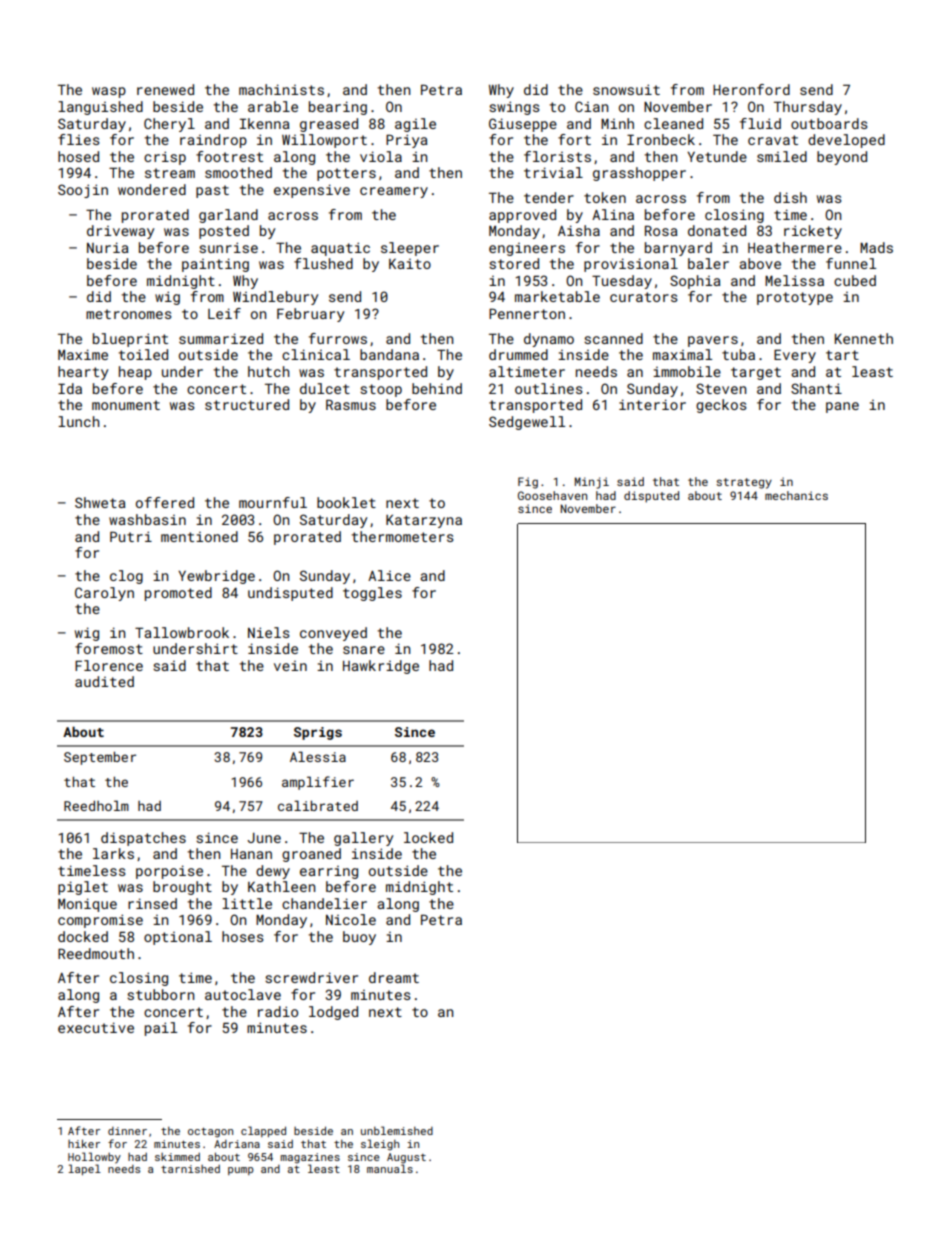  What do you see at coordinates (394, 977) in the screenshot?
I see `dreamt` at bounding box center [394, 977].
